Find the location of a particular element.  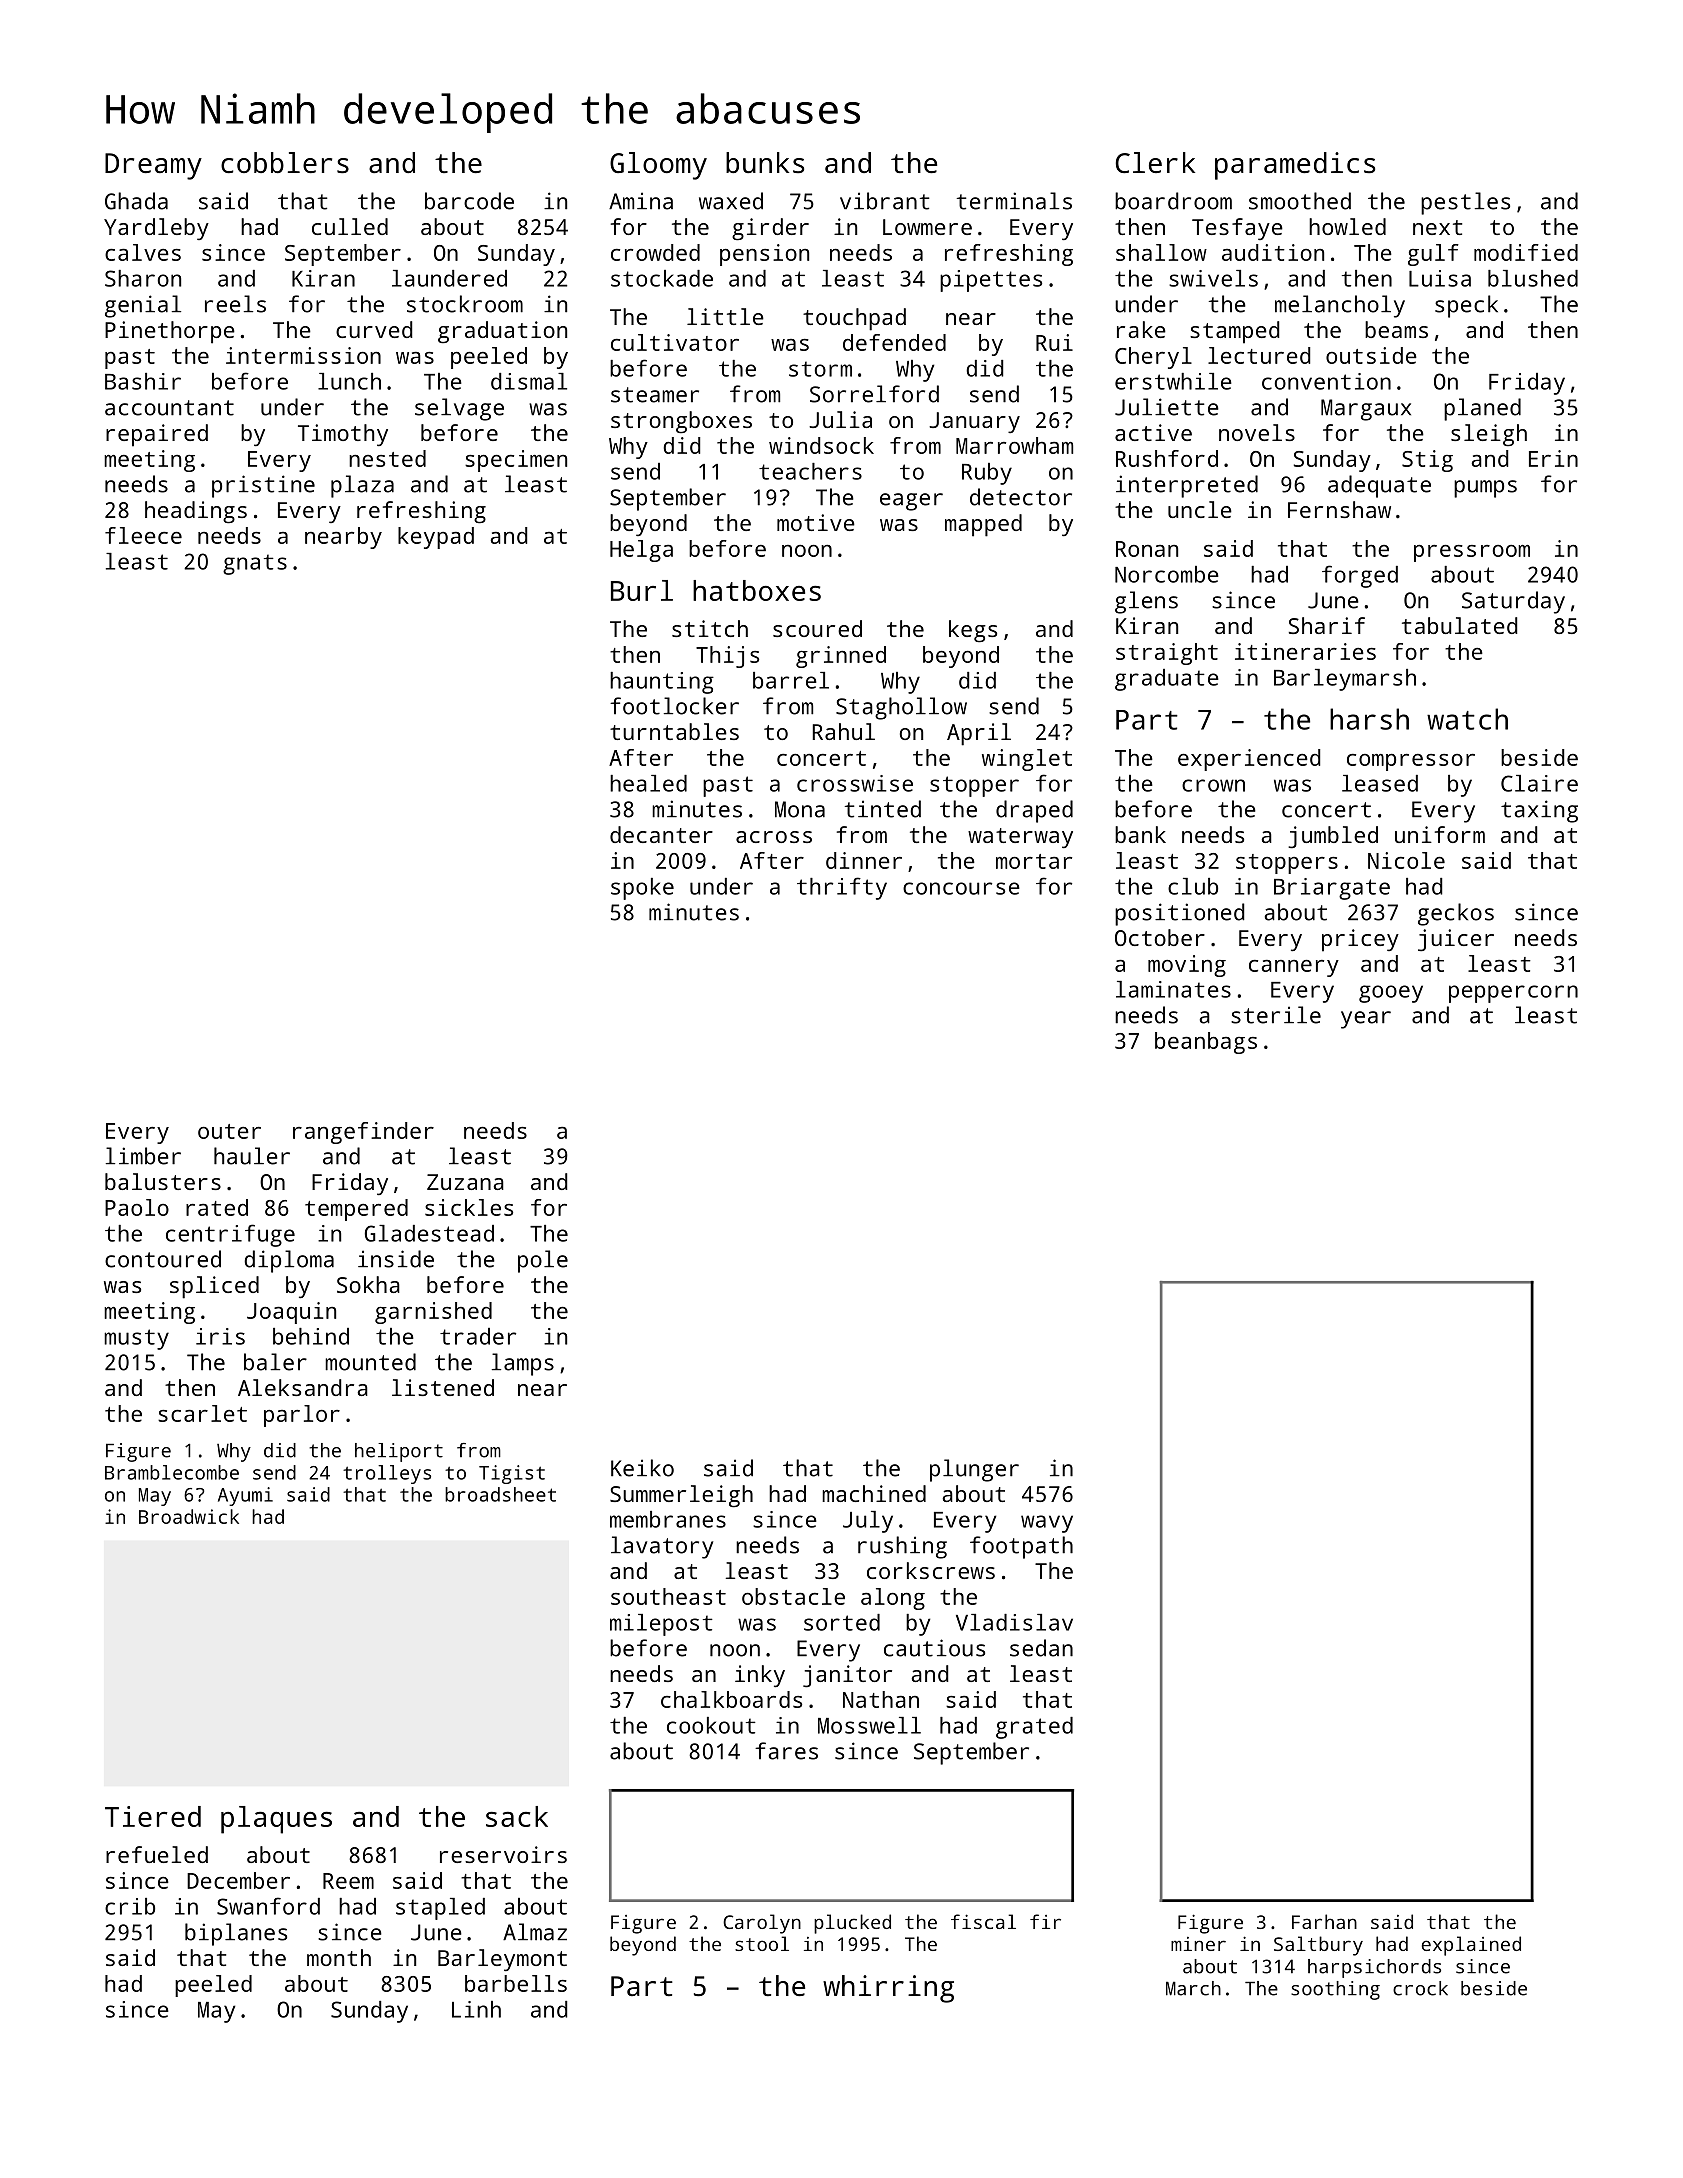

explained is located at coordinates (1471, 1946).
